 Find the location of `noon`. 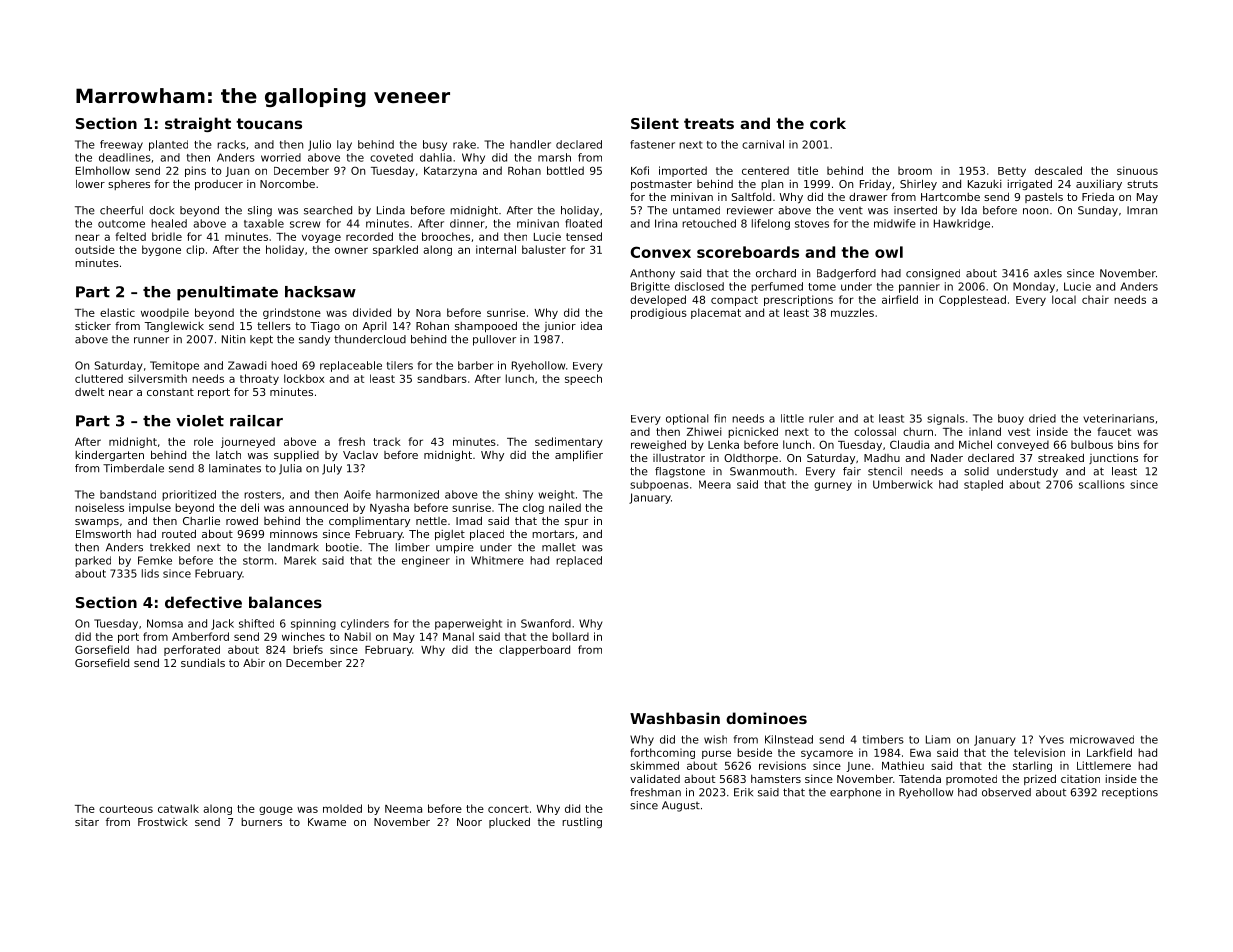

noon is located at coordinates (1035, 211).
